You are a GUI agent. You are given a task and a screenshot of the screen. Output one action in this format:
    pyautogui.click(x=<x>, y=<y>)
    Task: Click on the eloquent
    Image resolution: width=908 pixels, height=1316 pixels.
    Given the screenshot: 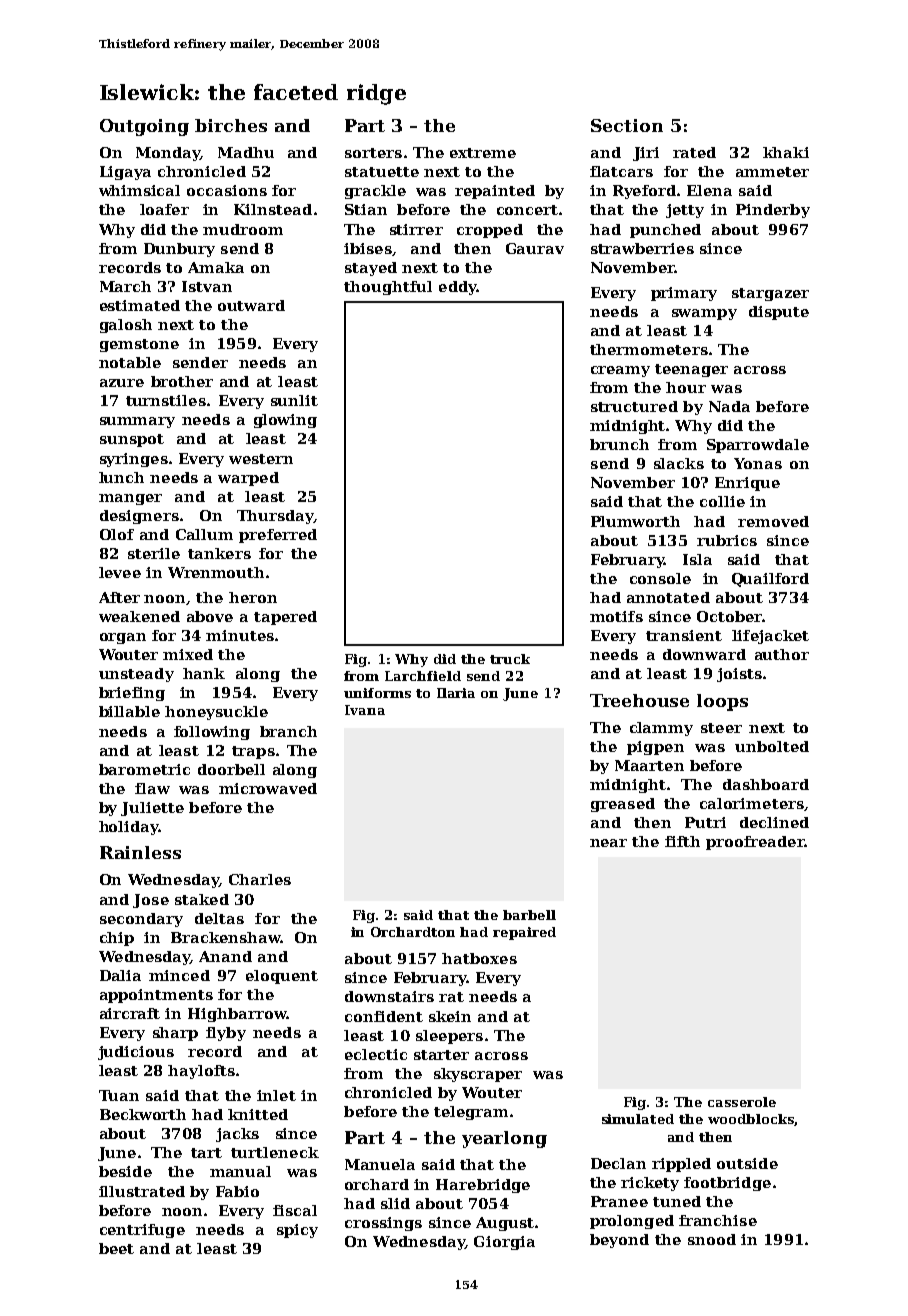 What is the action you would take?
    pyautogui.click(x=282, y=977)
